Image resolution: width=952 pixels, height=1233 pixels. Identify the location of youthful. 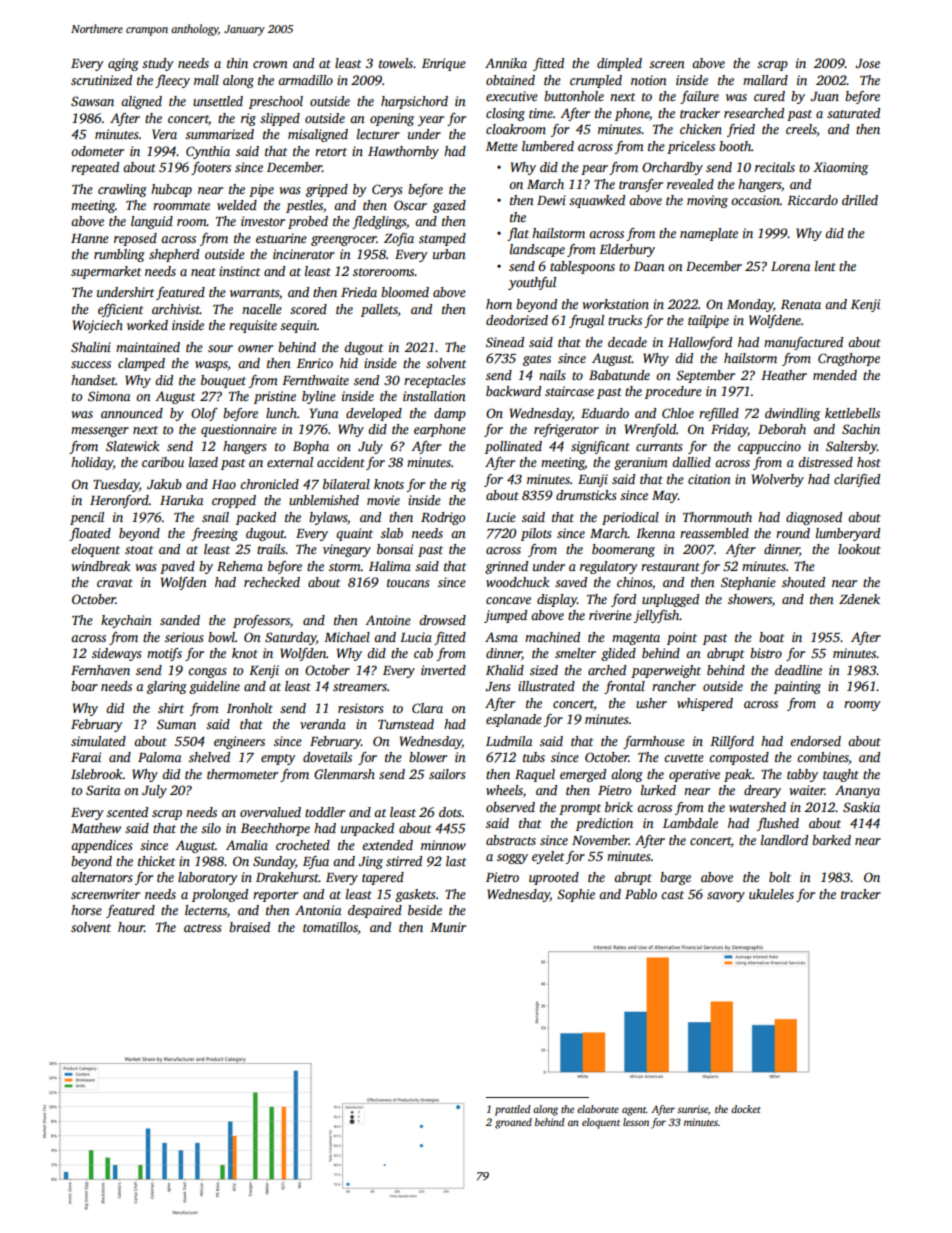
(532, 283).
